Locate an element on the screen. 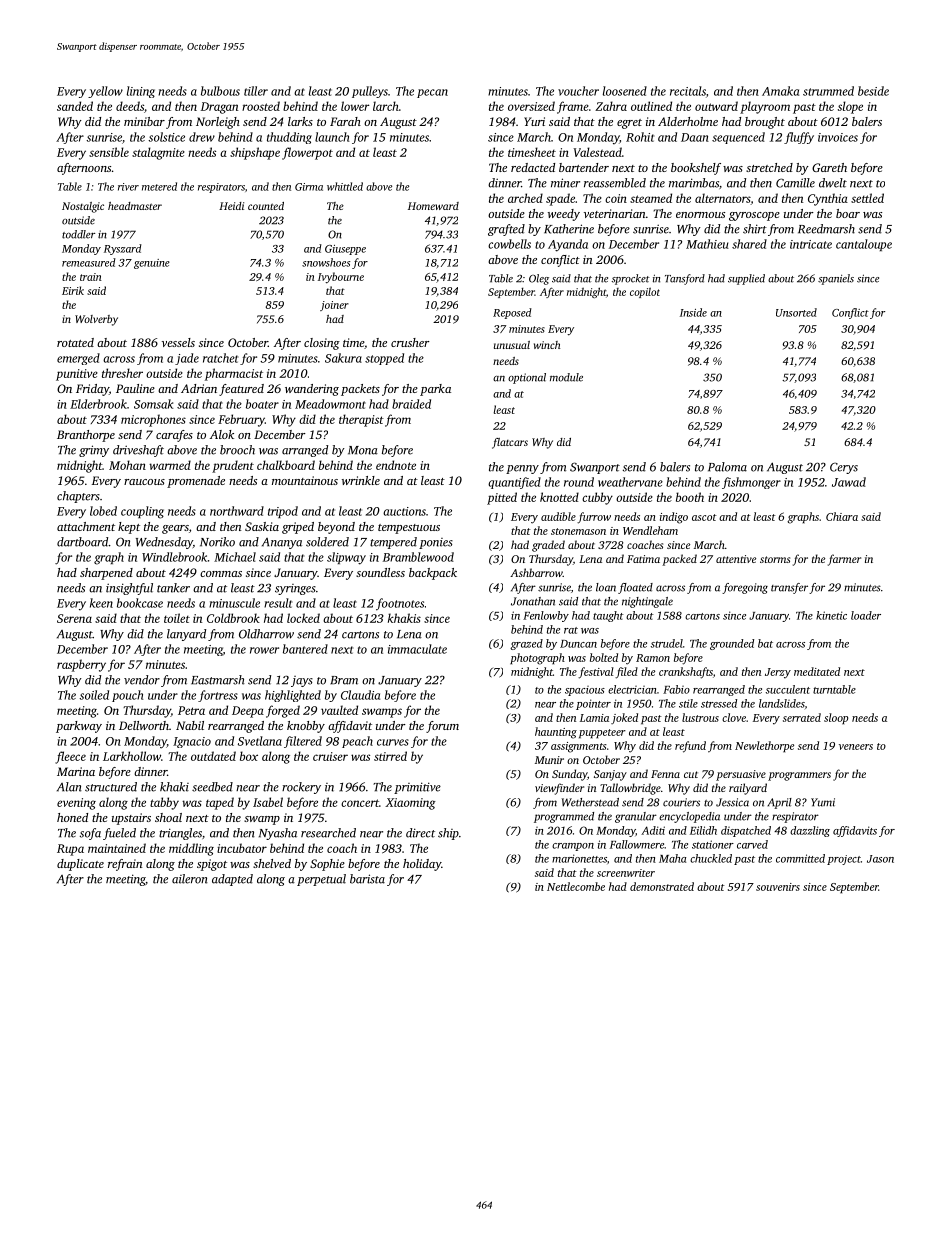 The width and height of the screenshot is (952, 1233). spaniels is located at coordinates (836, 279).
